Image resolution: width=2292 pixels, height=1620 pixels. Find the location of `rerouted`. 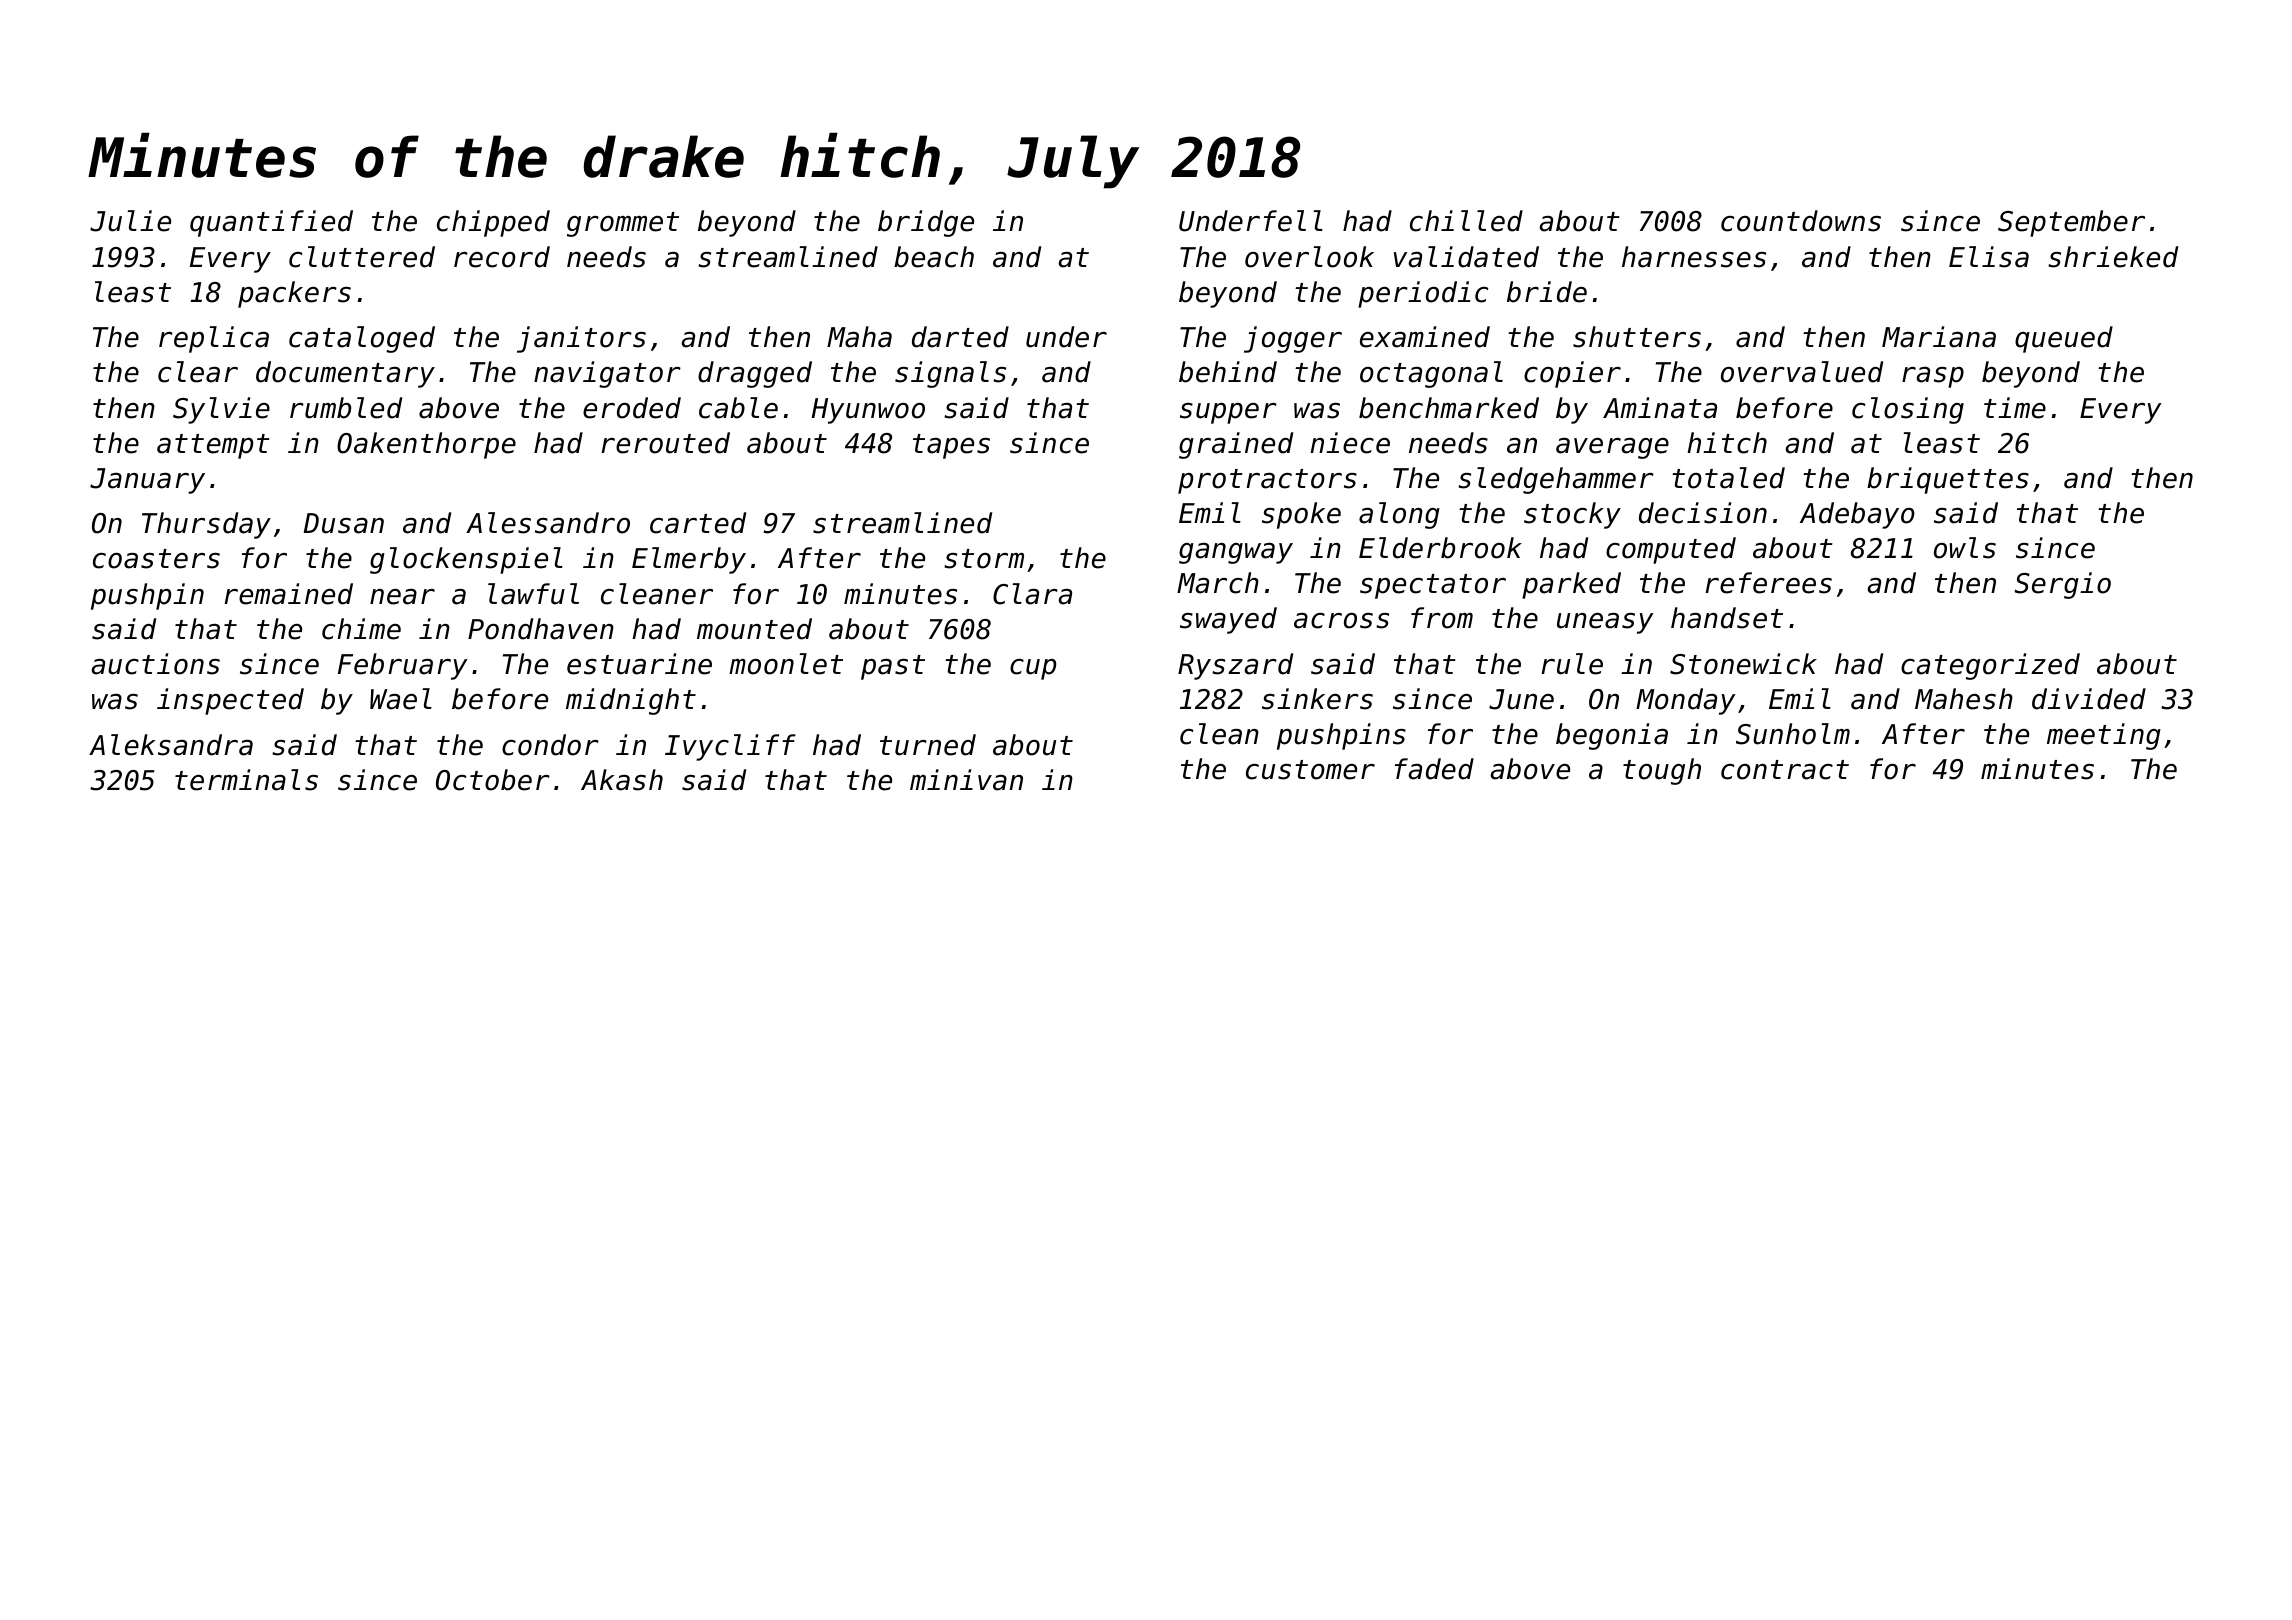

rerouted is located at coordinates (665, 443).
